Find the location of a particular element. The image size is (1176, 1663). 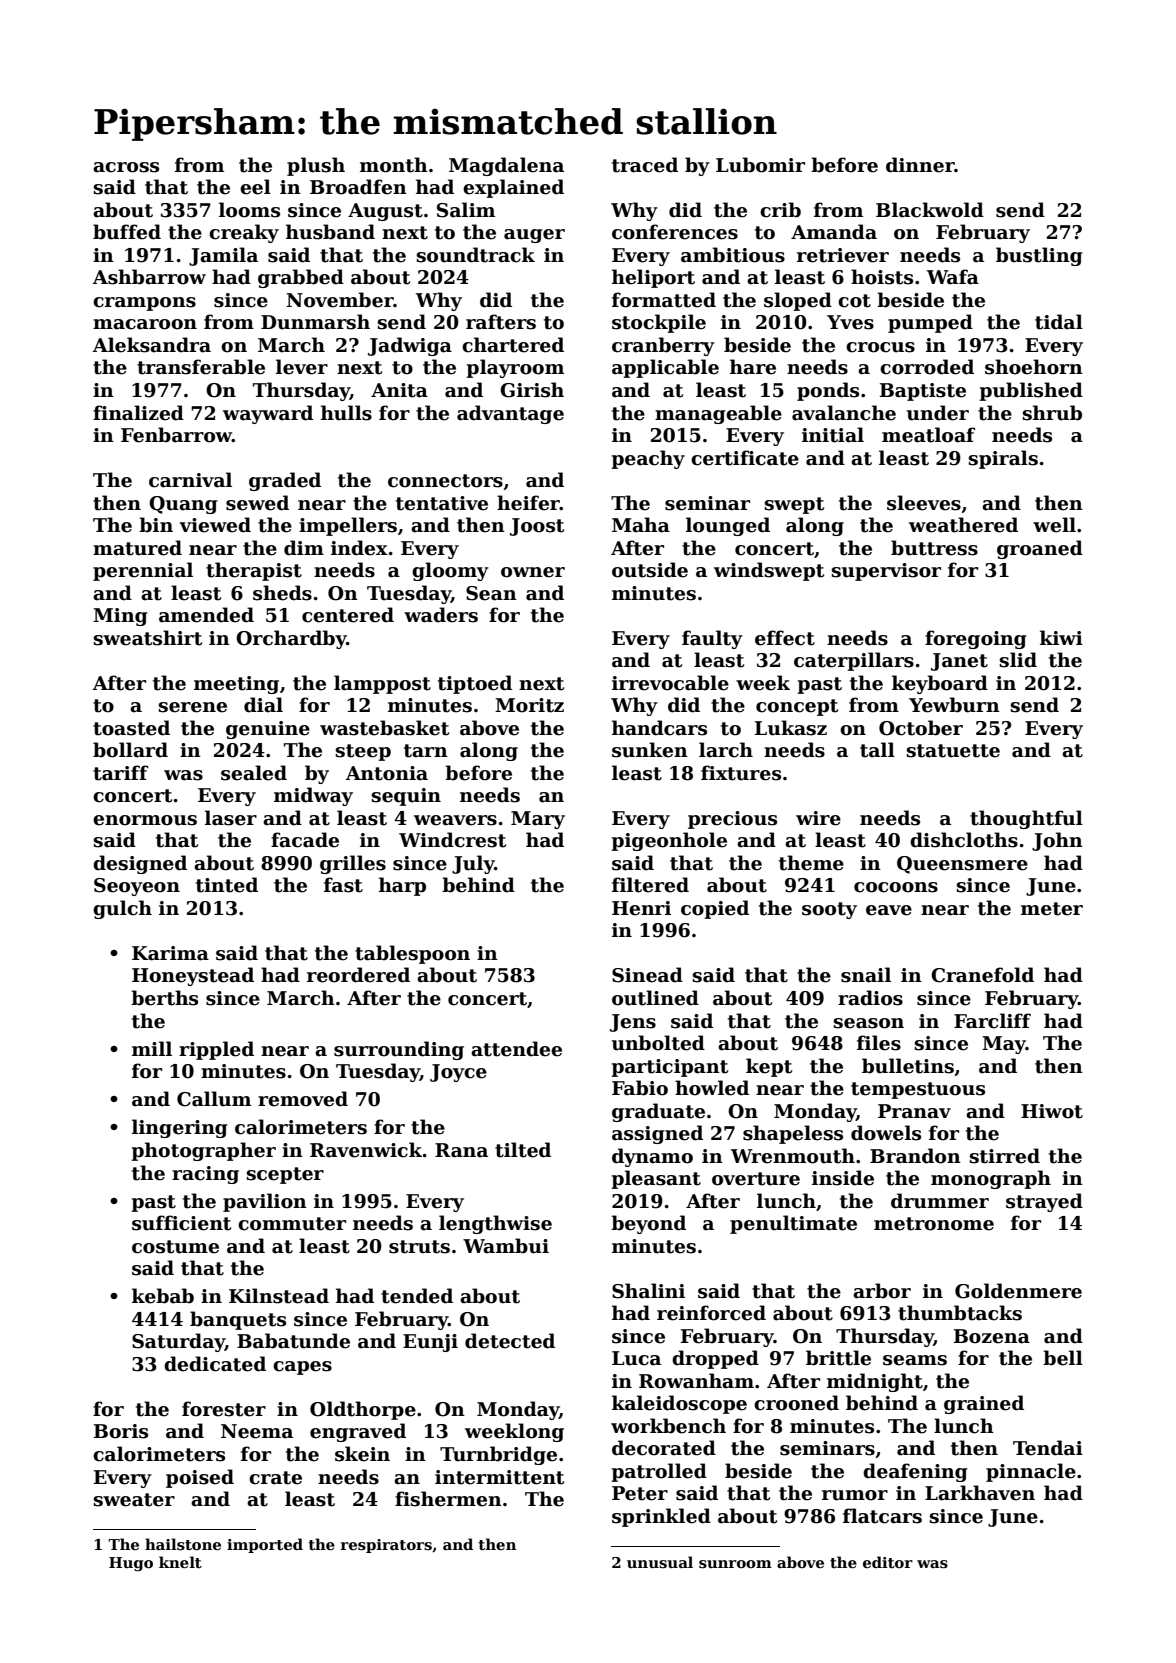

heliport is located at coordinates (653, 278).
